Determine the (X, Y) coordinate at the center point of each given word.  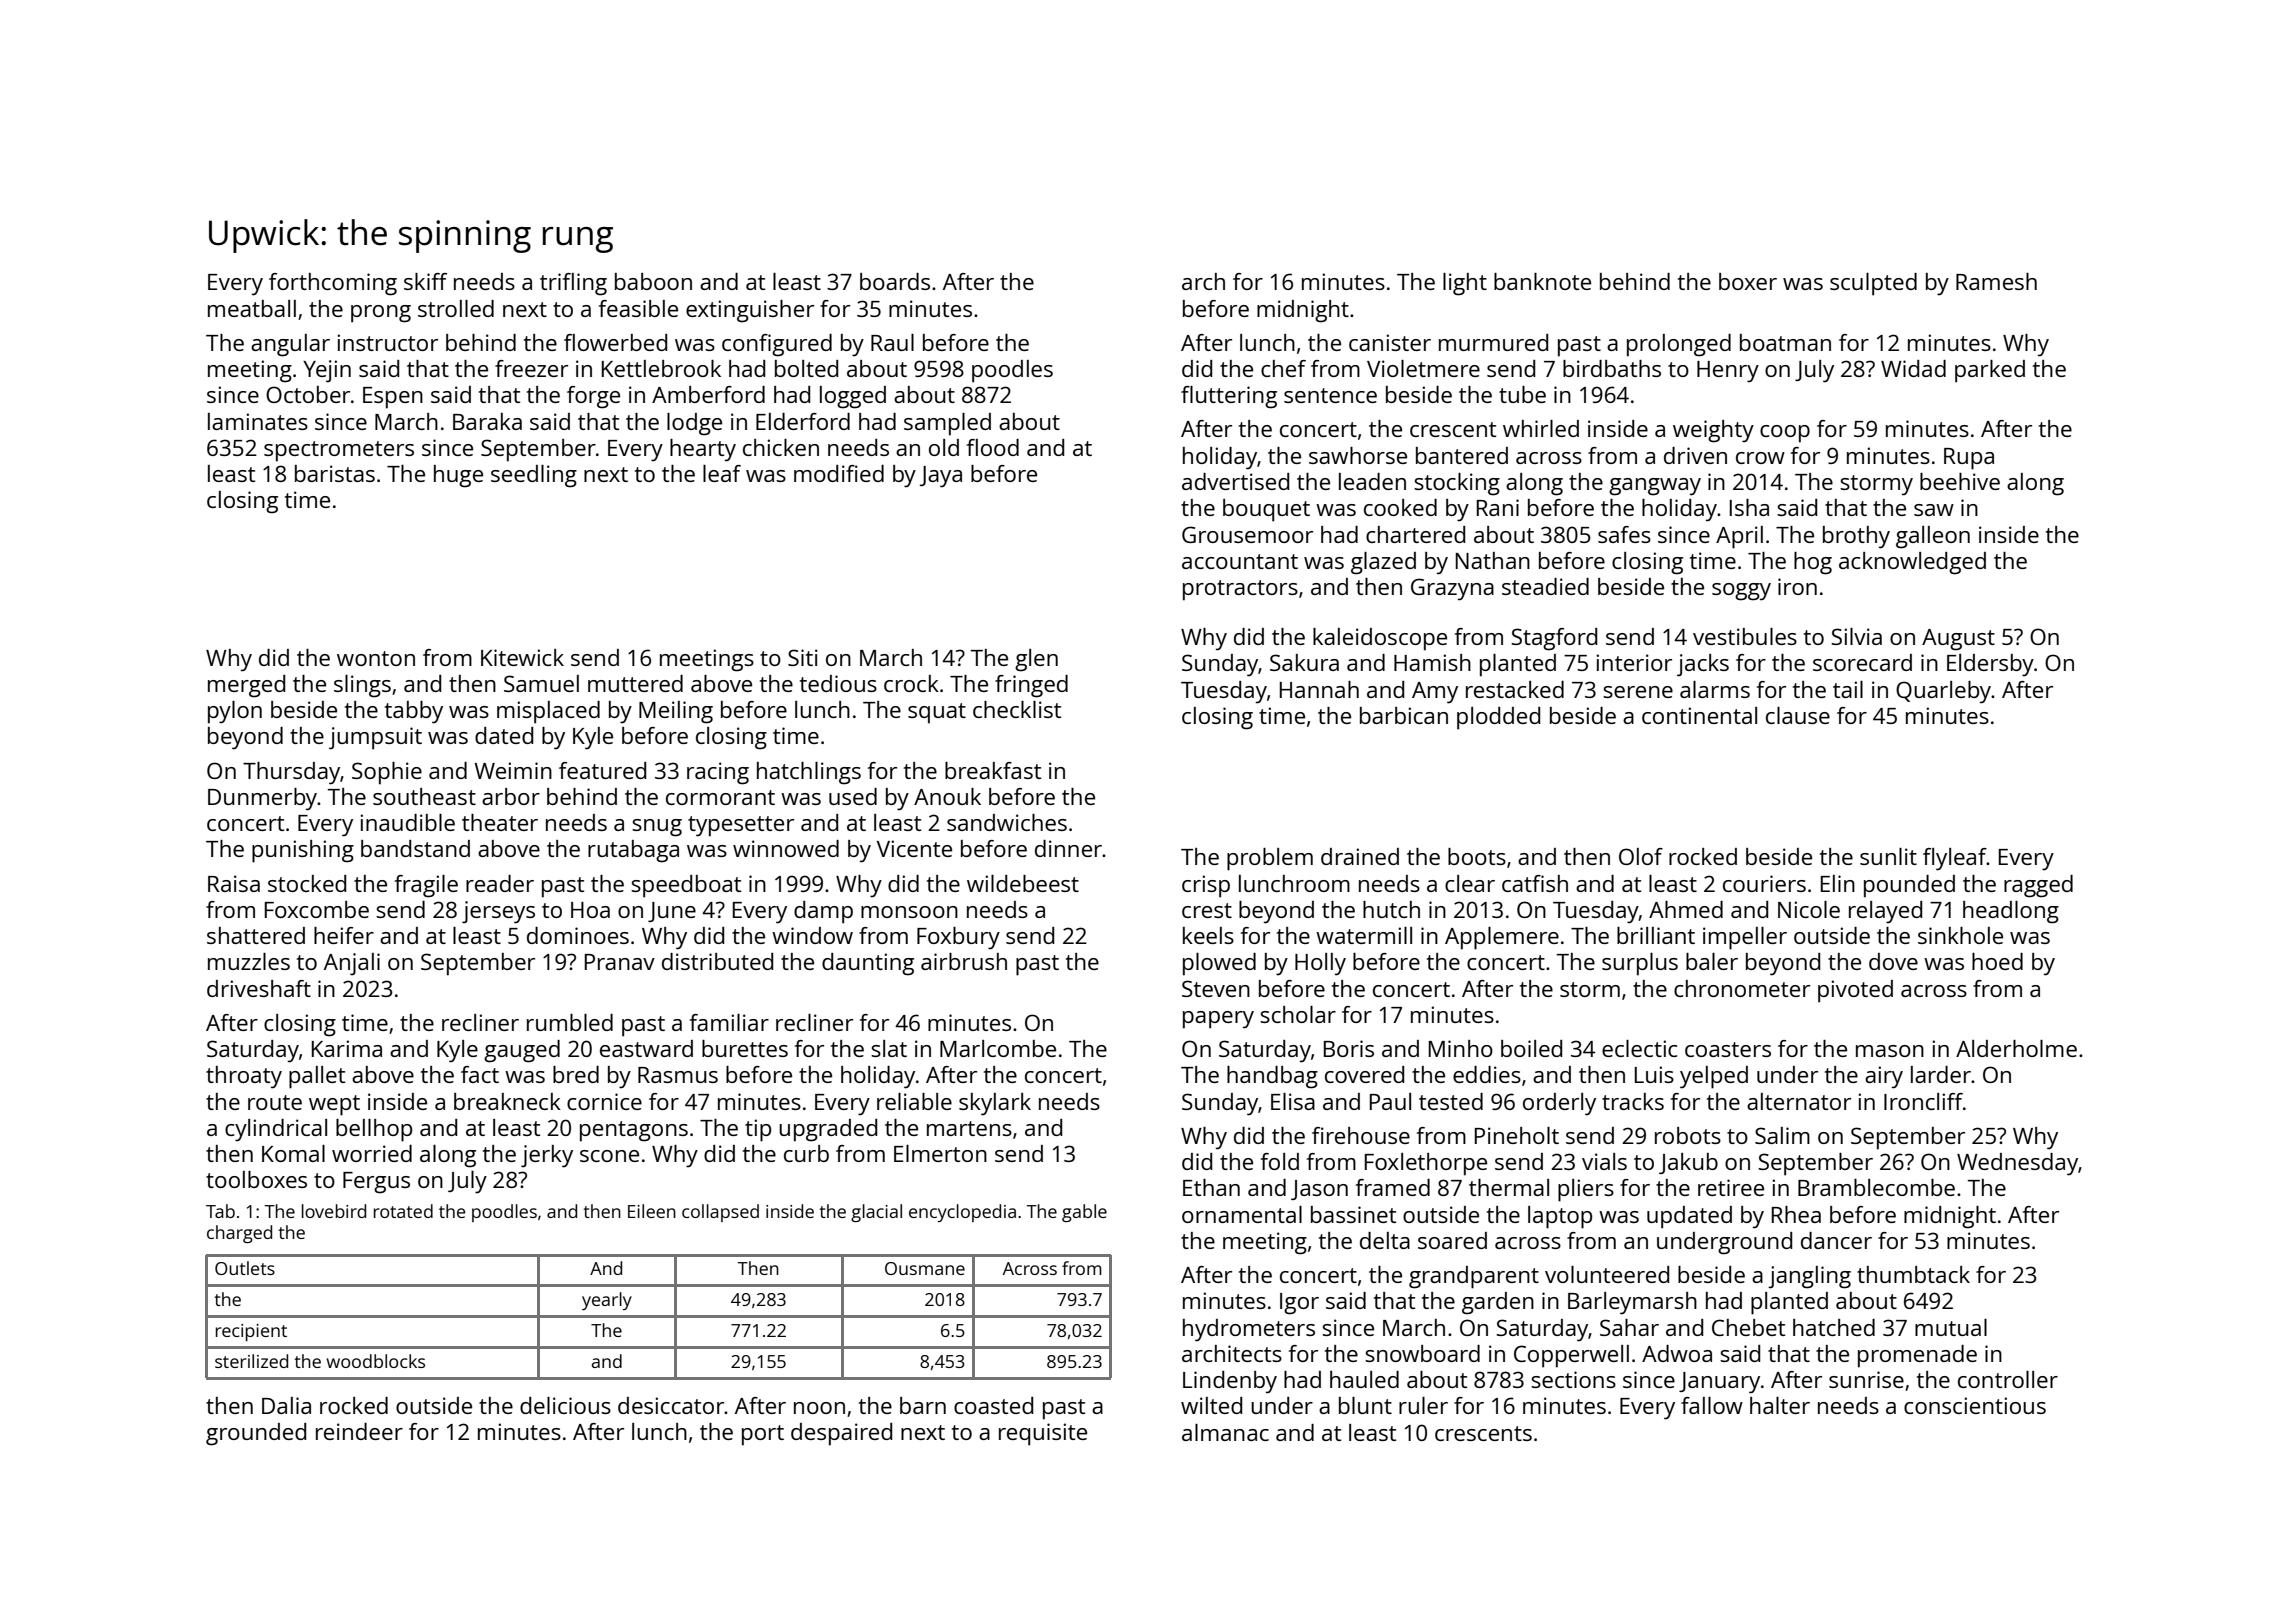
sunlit (1888, 856)
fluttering (1229, 397)
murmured (1493, 342)
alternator (1799, 1101)
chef (1283, 368)
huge (458, 476)
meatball (252, 308)
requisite (1043, 1434)
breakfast (993, 770)
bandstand (415, 848)
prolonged (1679, 345)
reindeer (359, 1431)
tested (1451, 1101)
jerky (547, 1156)
